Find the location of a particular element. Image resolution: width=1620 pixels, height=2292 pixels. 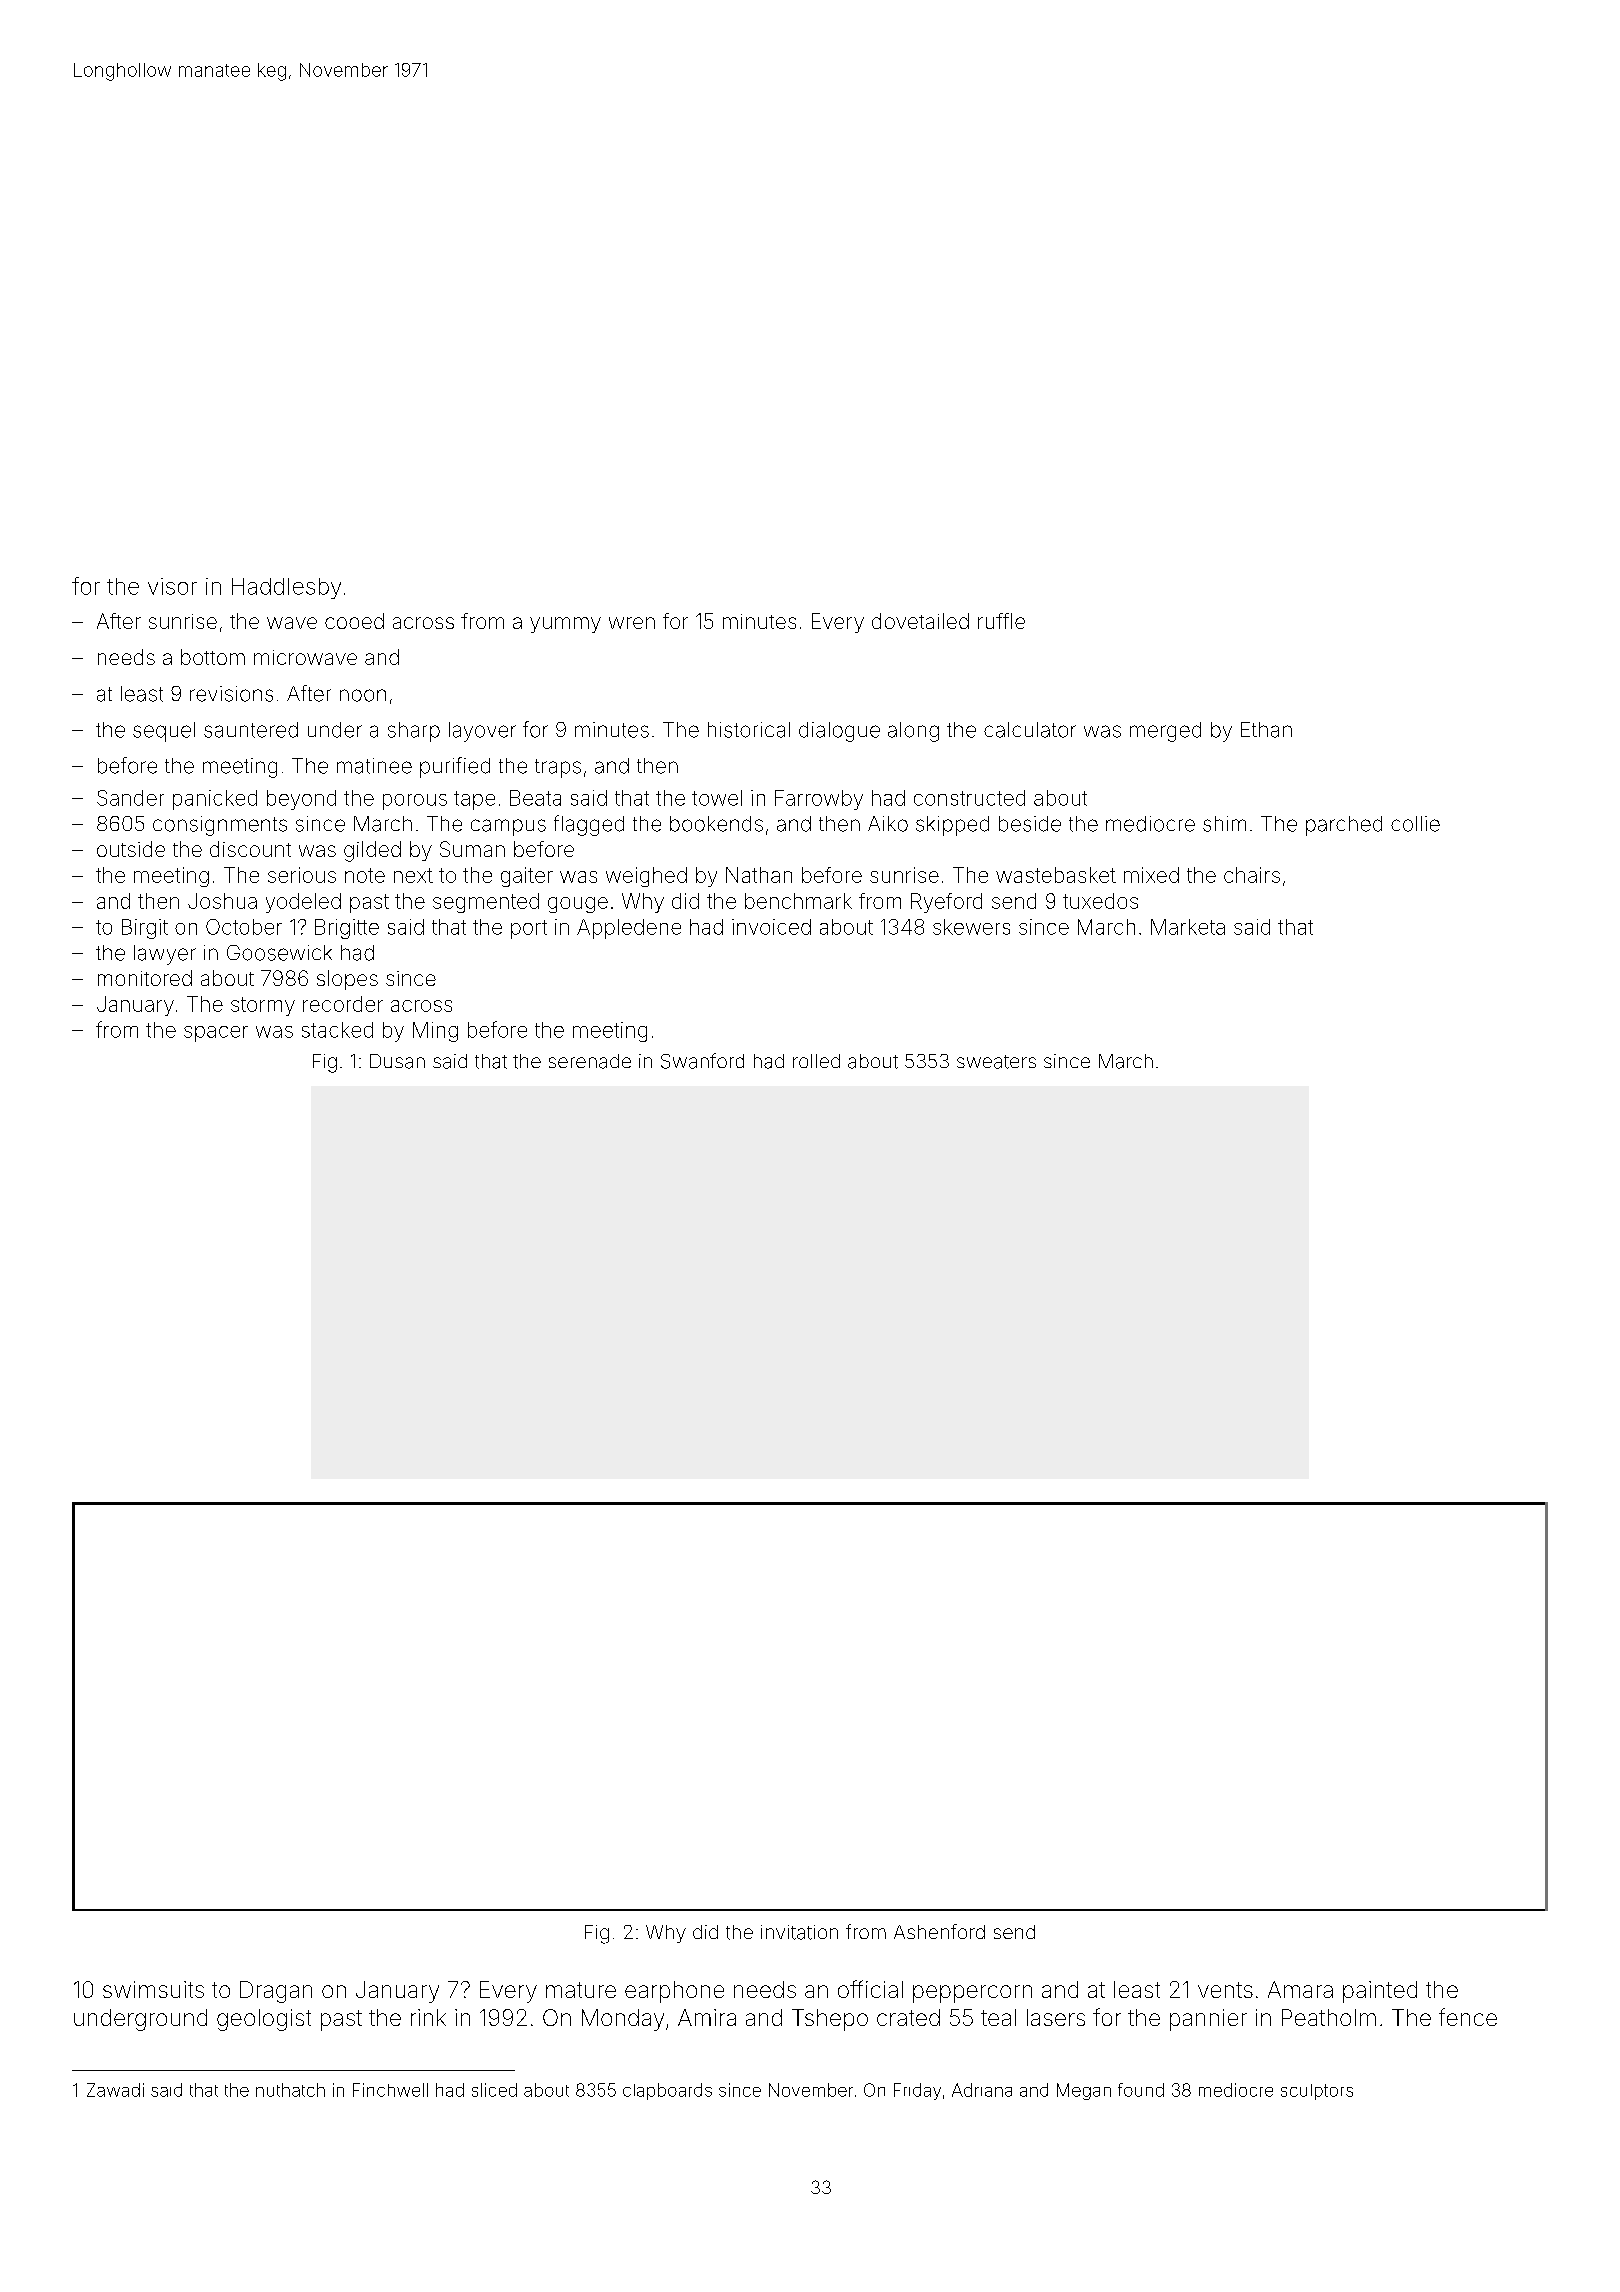

Sander is located at coordinates (130, 798).
